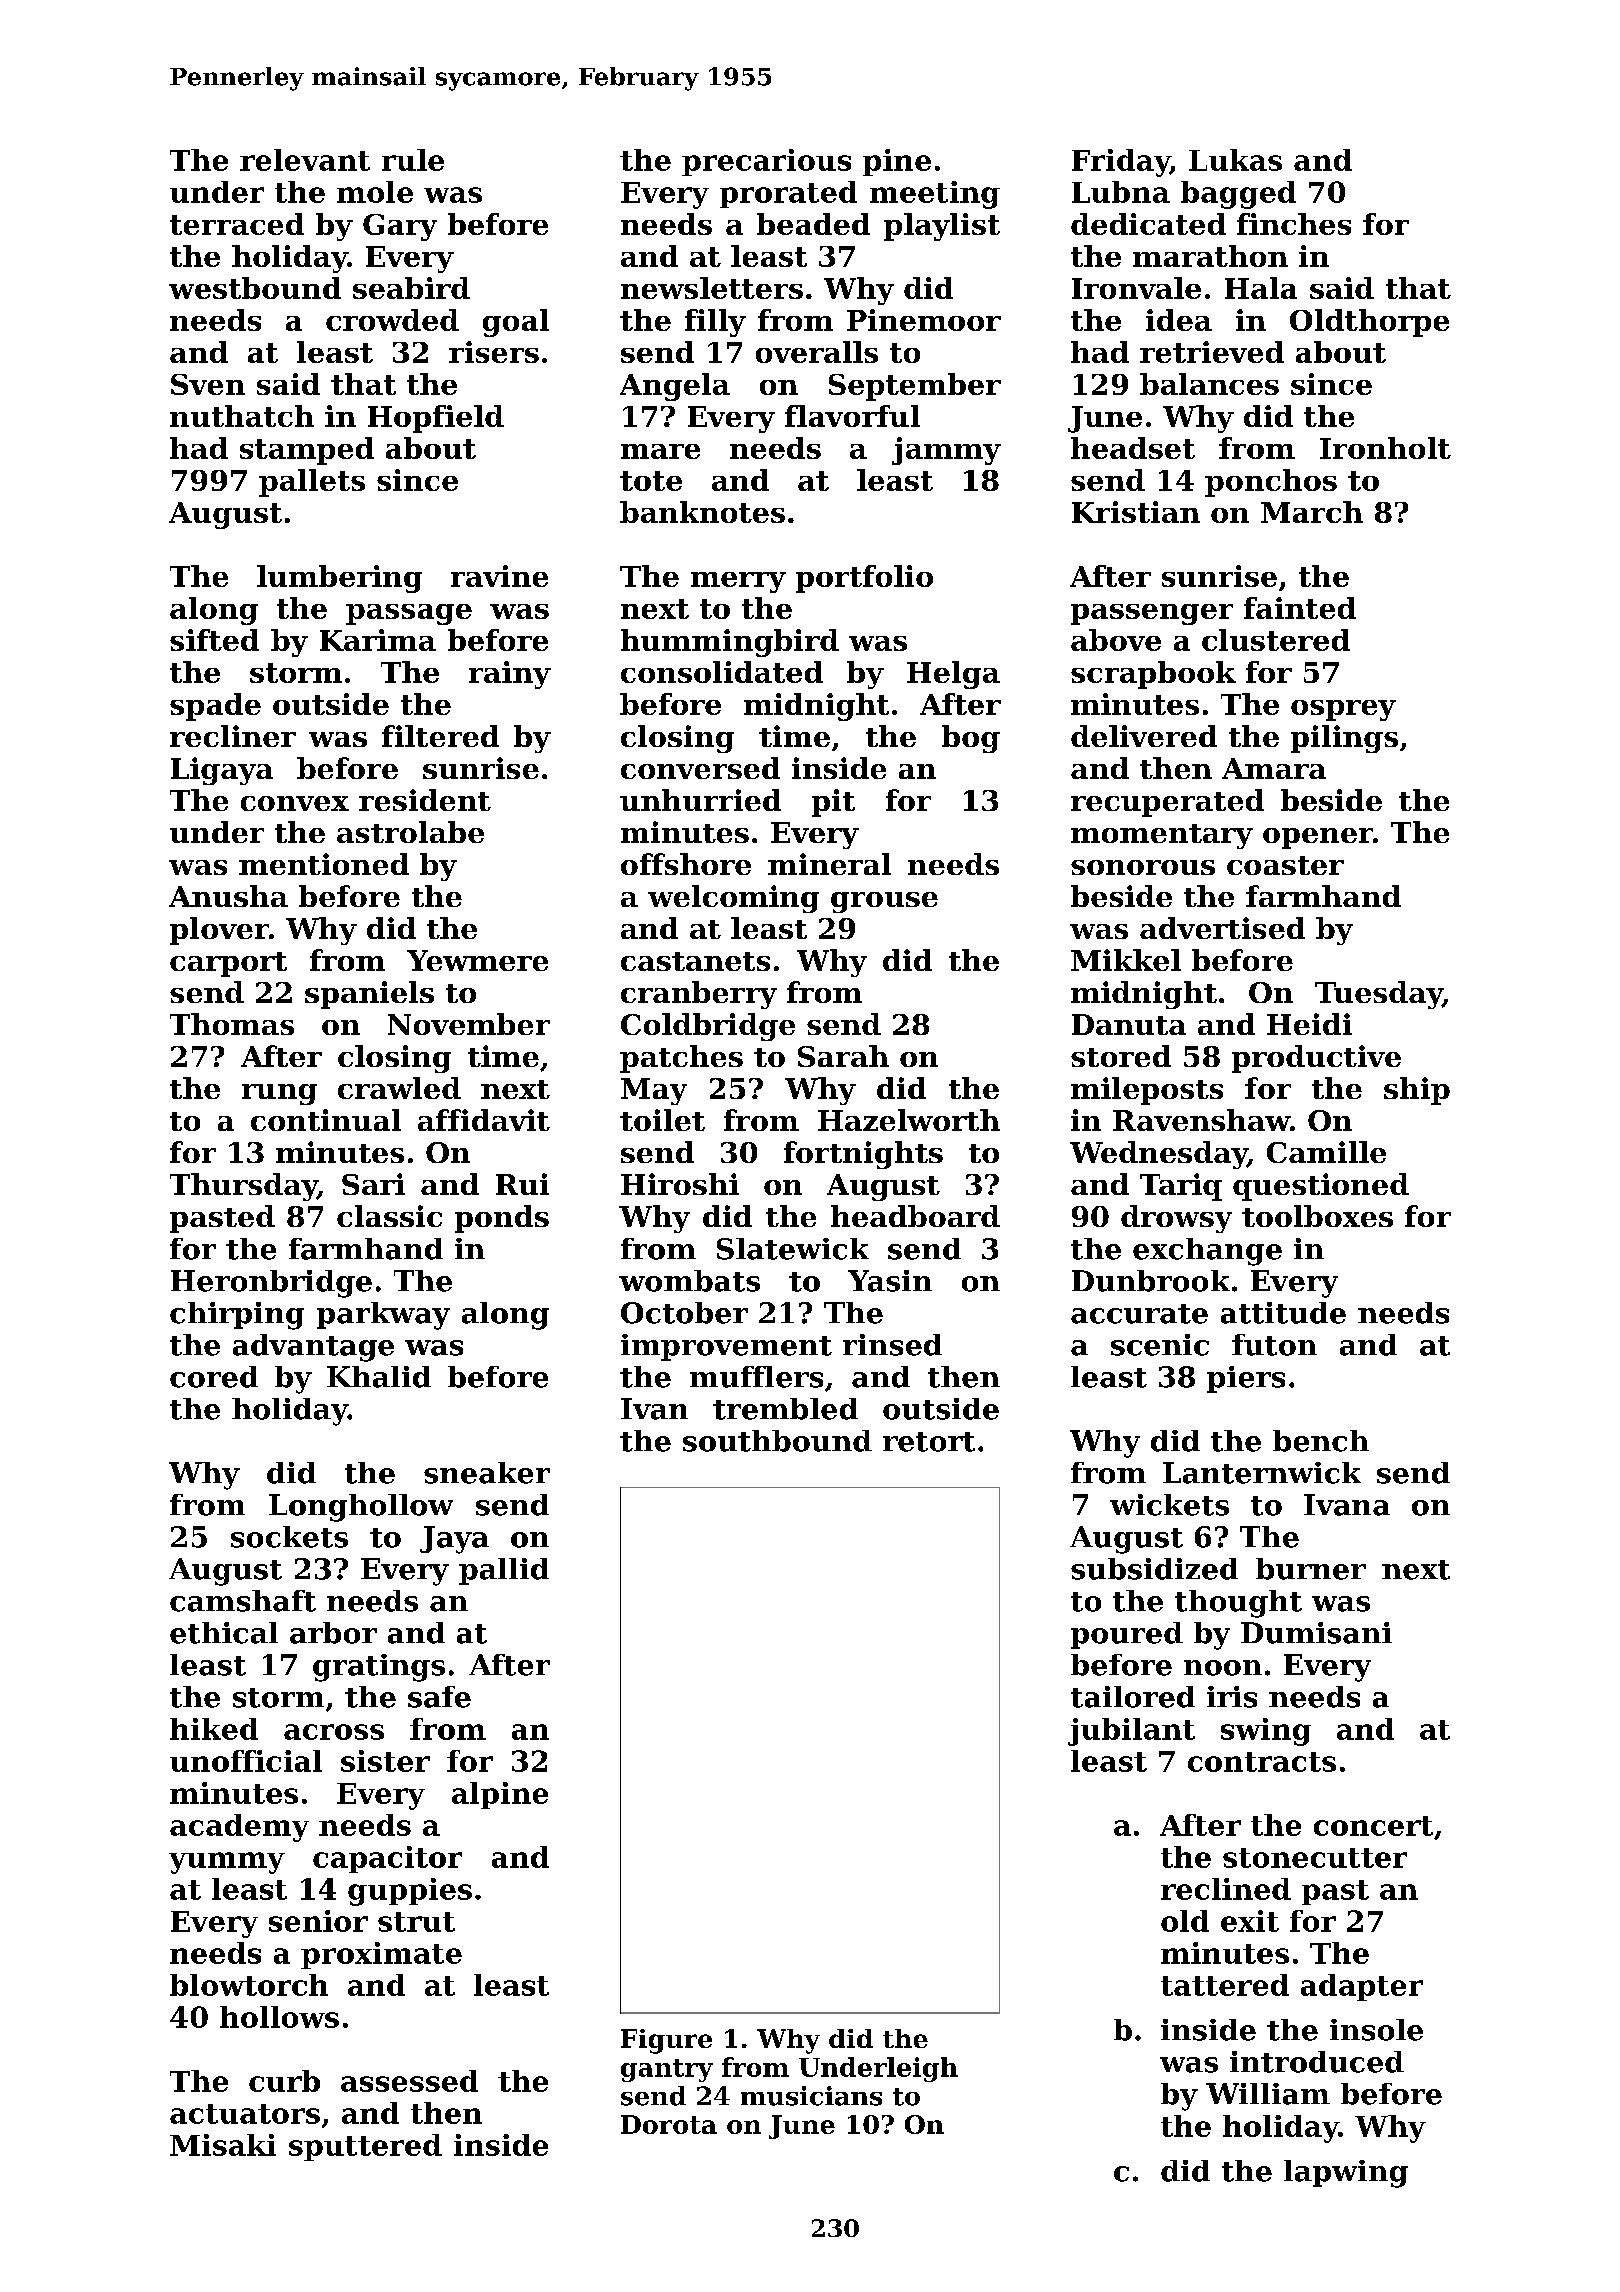 The height and width of the screenshot is (2292, 1620). Describe the element at coordinates (766, 162) in the screenshot. I see `precarious` at that location.
